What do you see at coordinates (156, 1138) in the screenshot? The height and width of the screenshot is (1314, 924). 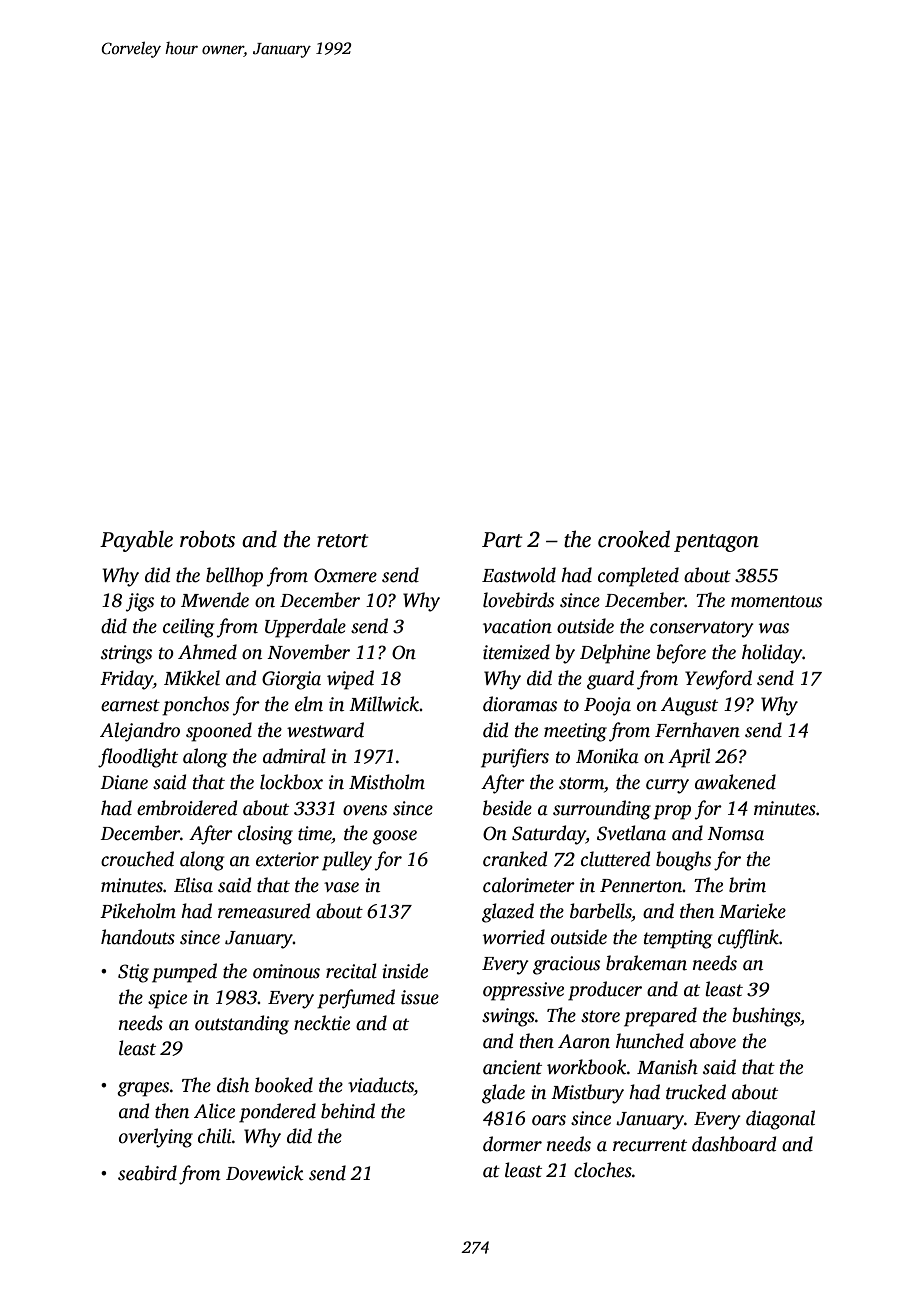 I see `overlying` at bounding box center [156, 1138].
